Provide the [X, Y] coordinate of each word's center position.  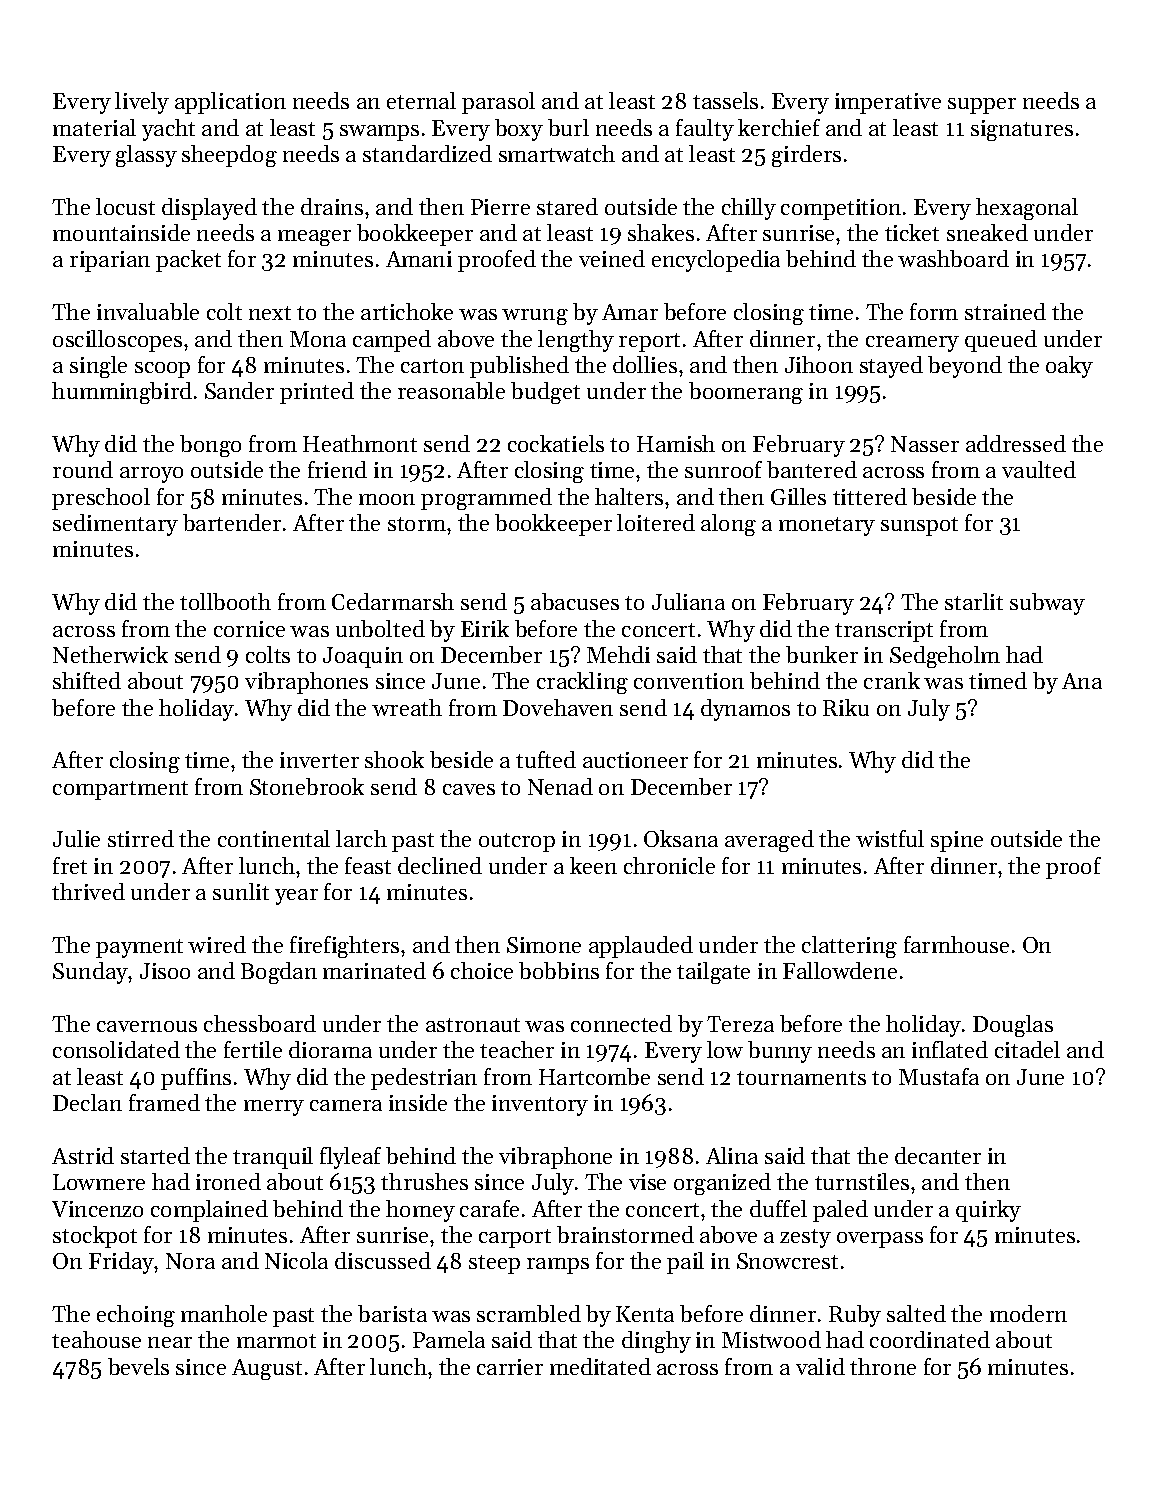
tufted [546, 759]
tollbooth [225, 601]
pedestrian [424, 1079]
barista [392, 1313]
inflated [950, 1049]
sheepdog [229, 156]
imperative [888, 103]
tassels [725, 100]
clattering [849, 947]
